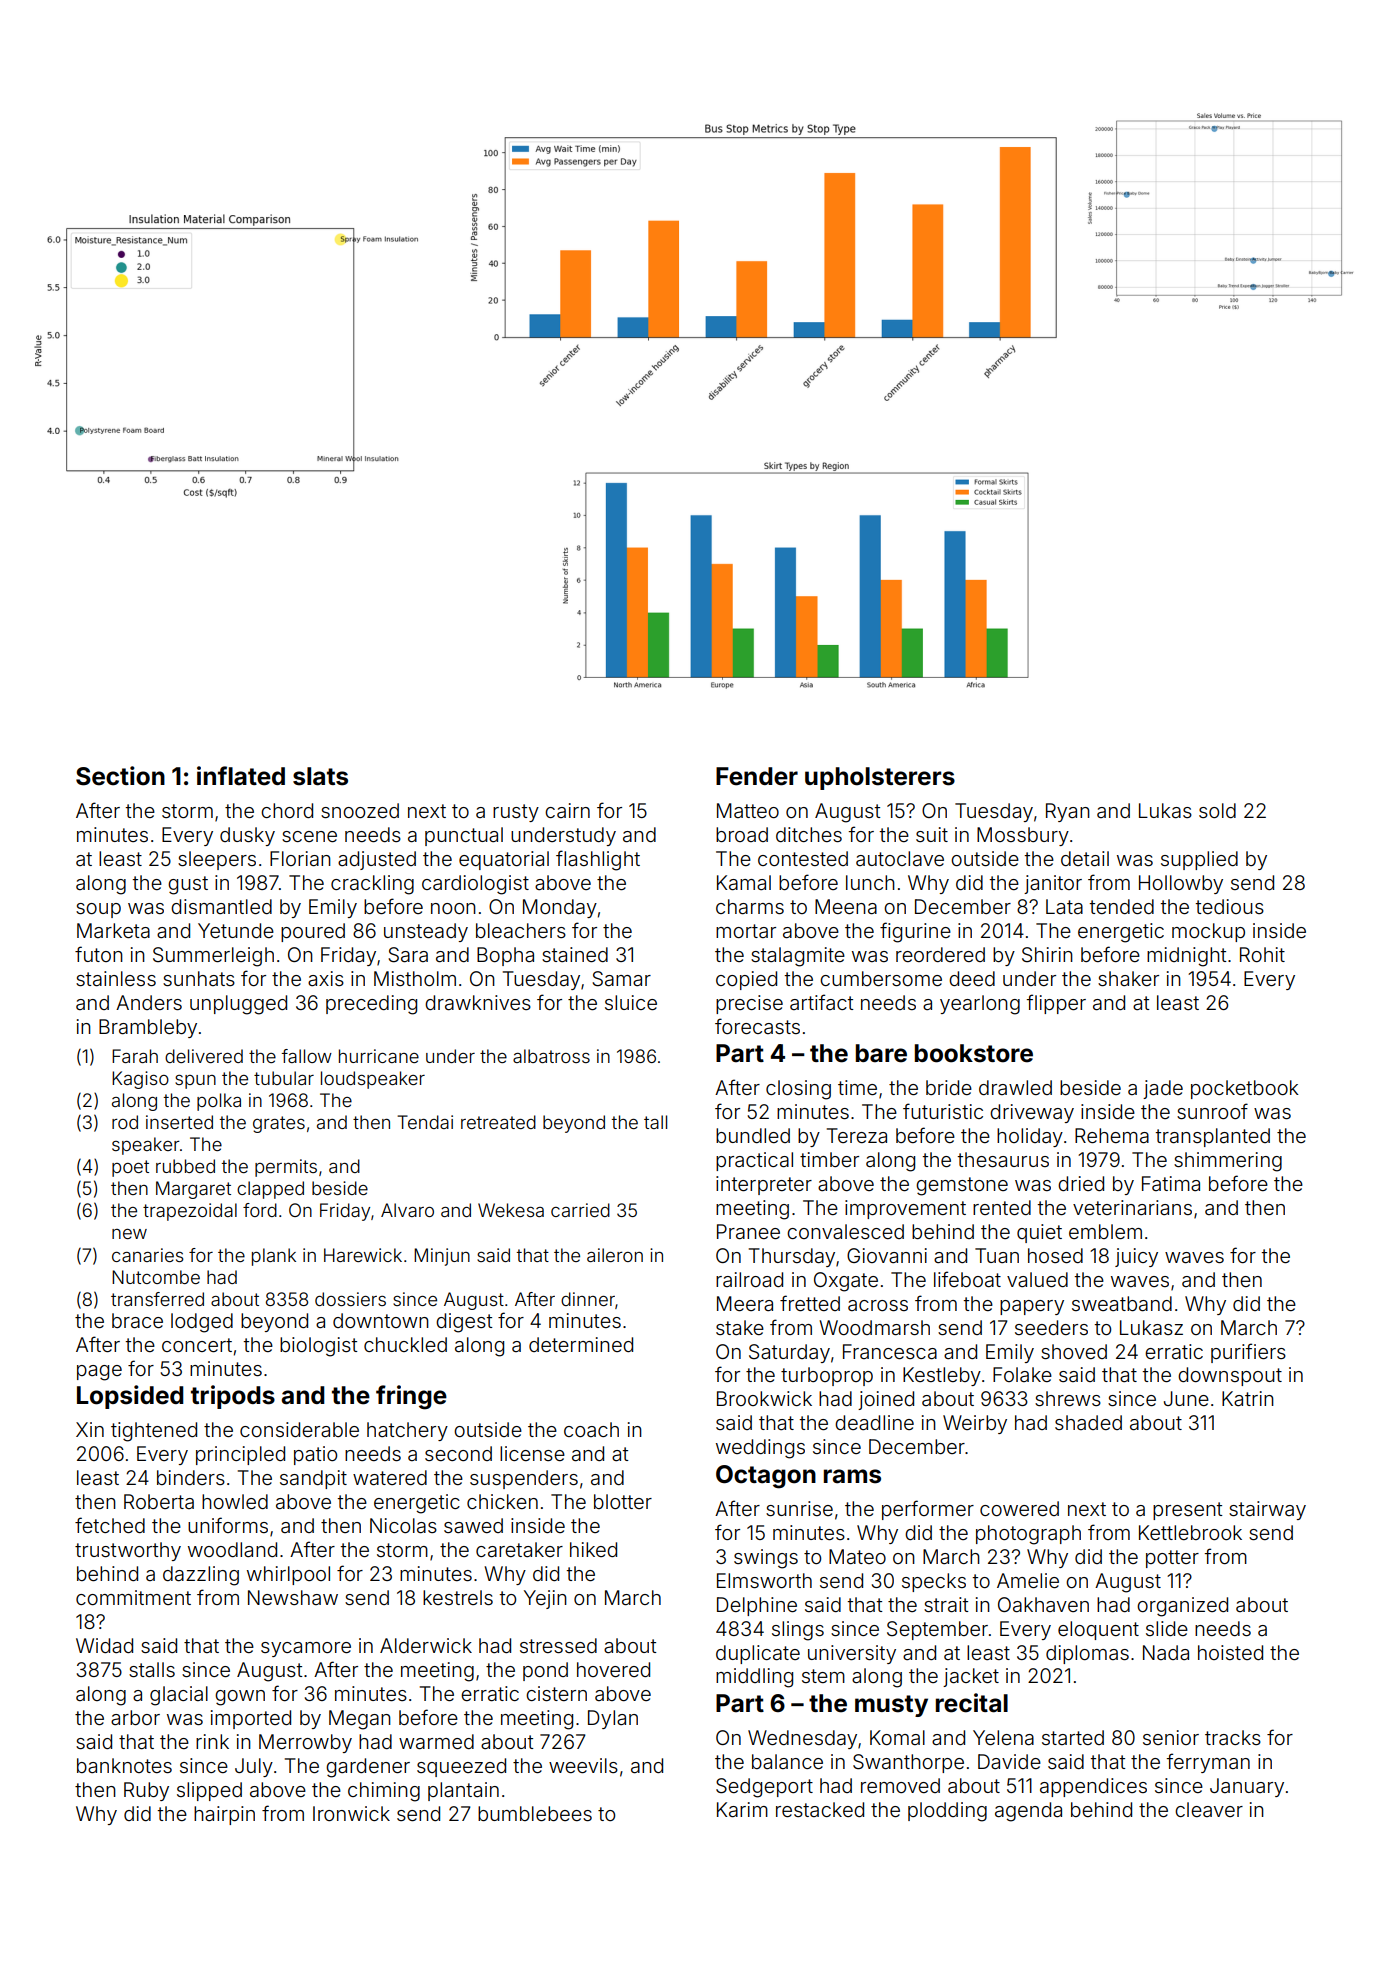 This screenshot has height=1969, width=1386. What do you see at coordinates (1055, 1255) in the screenshot?
I see `hosed` at bounding box center [1055, 1255].
